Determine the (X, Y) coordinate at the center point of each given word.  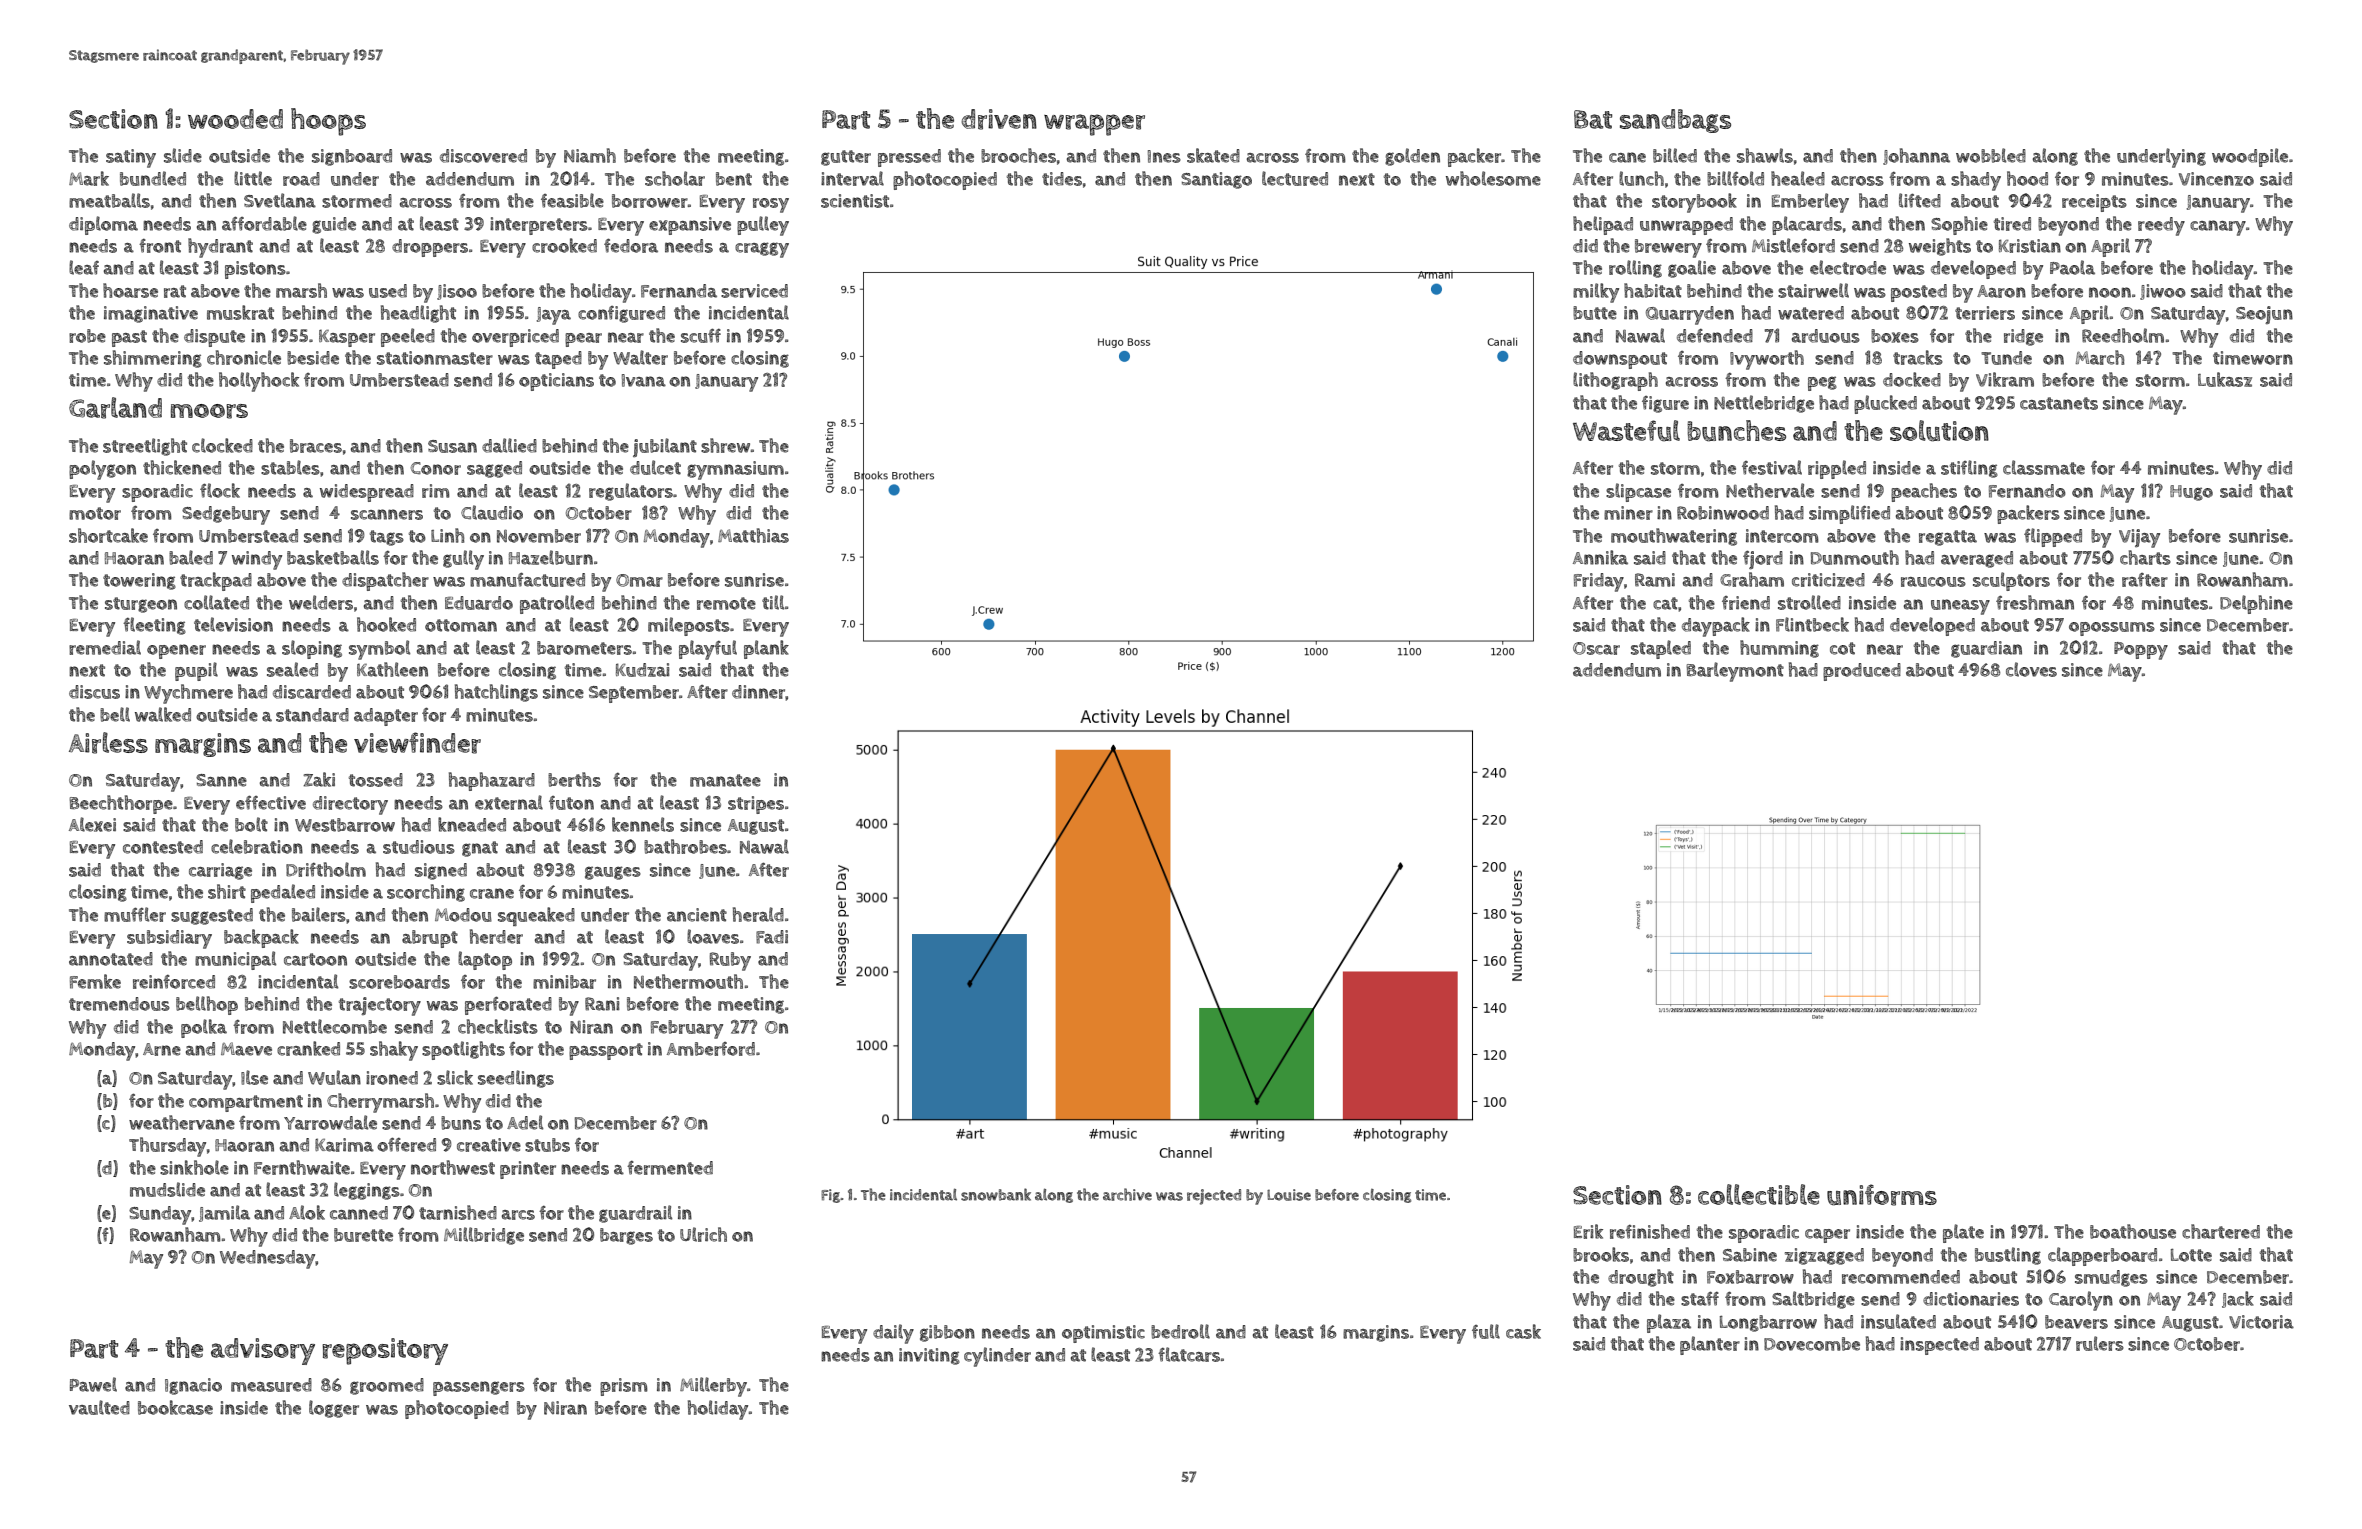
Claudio (492, 512)
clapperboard (2102, 1256)
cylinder (997, 1357)
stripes (756, 805)
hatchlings (496, 693)
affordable (264, 223)
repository (385, 1351)
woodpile (2250, 157)
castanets (2059, 403)
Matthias (753, 535)
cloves (2031, 669)
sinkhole (194, 1167)
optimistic (1103, 1334)
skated (1213, 155)
